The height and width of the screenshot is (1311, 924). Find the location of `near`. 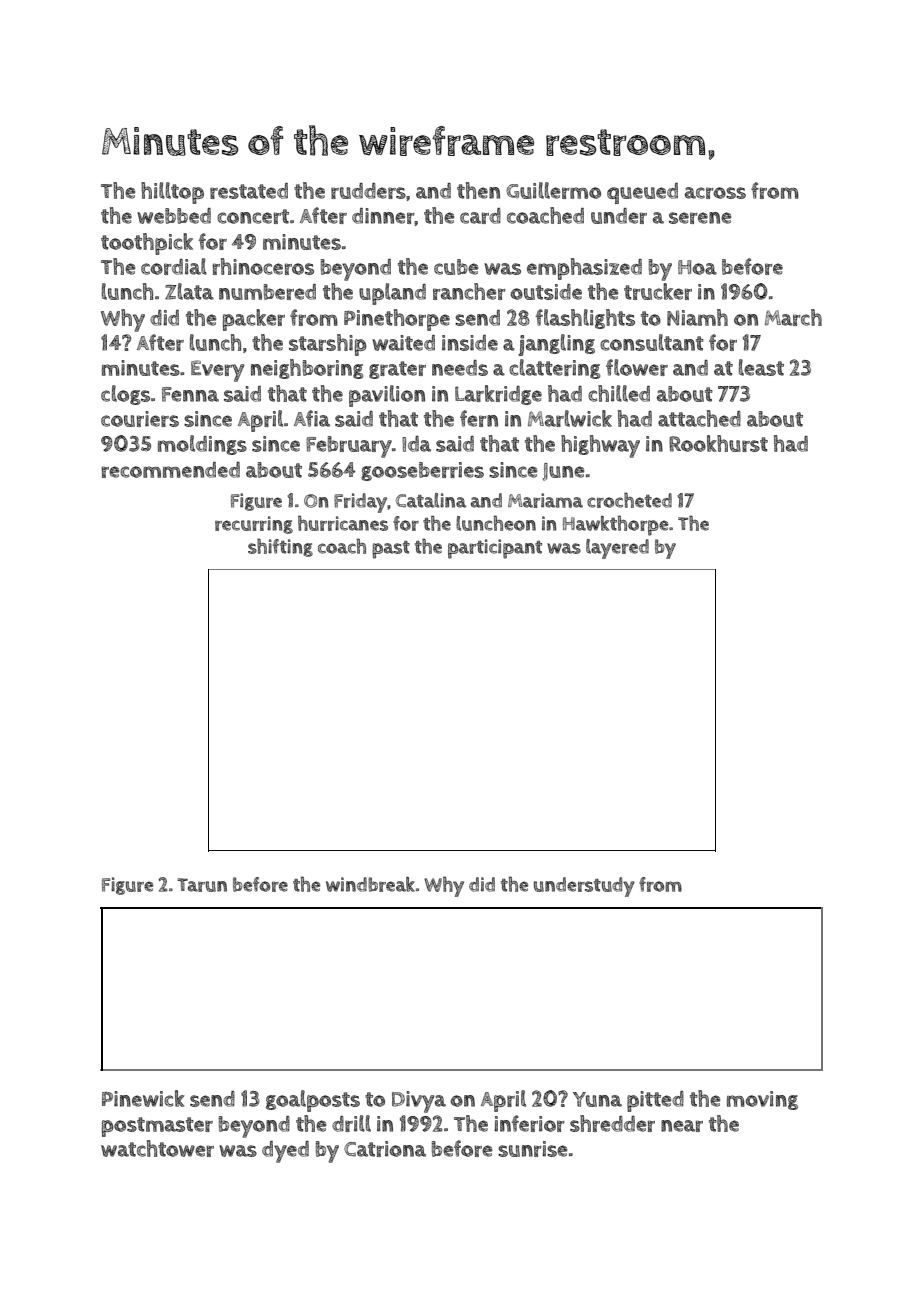

near is located at coordinates (682, 1126).
